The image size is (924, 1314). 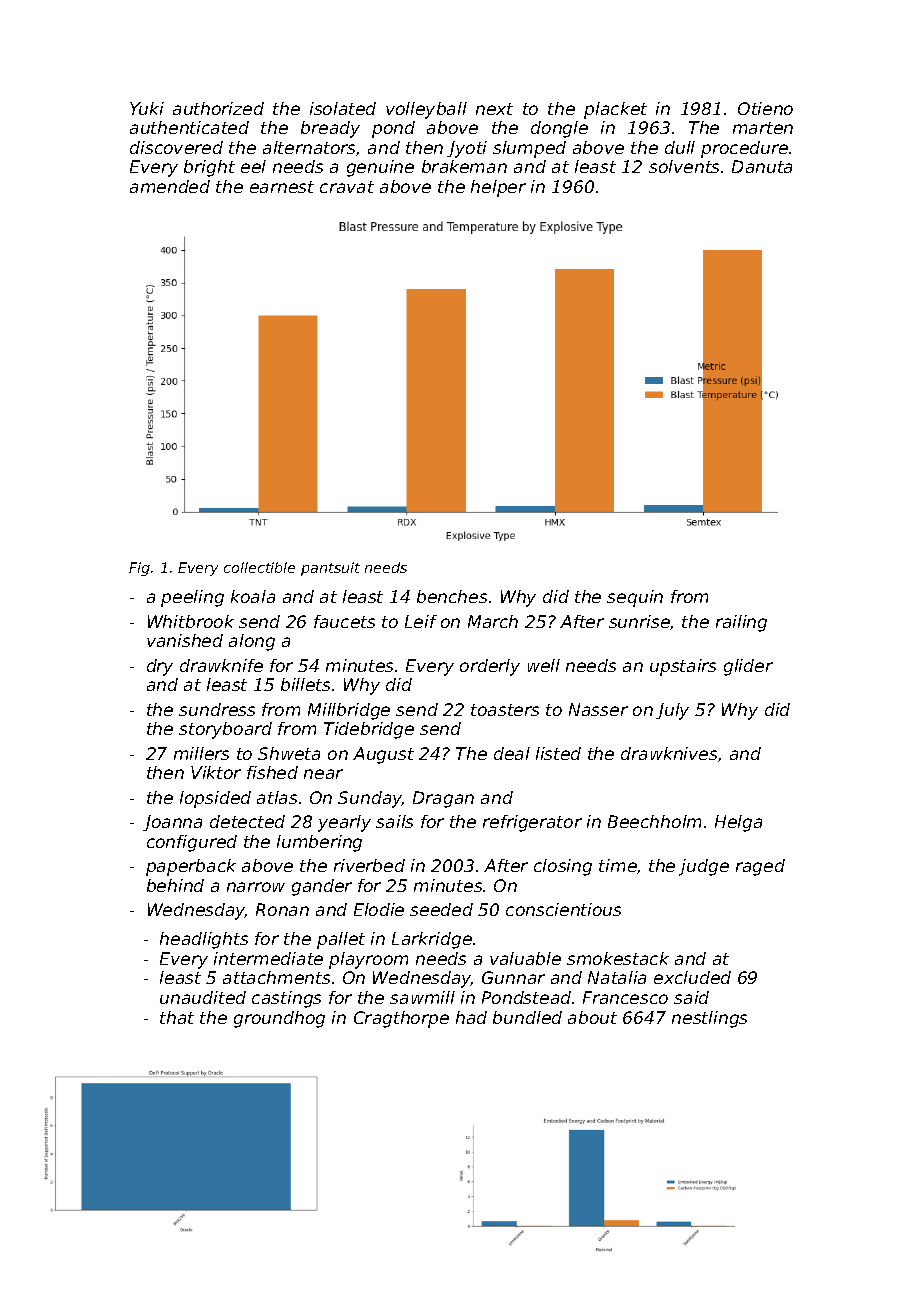 I want to click on smokestack, so click(x=618, y=958).
